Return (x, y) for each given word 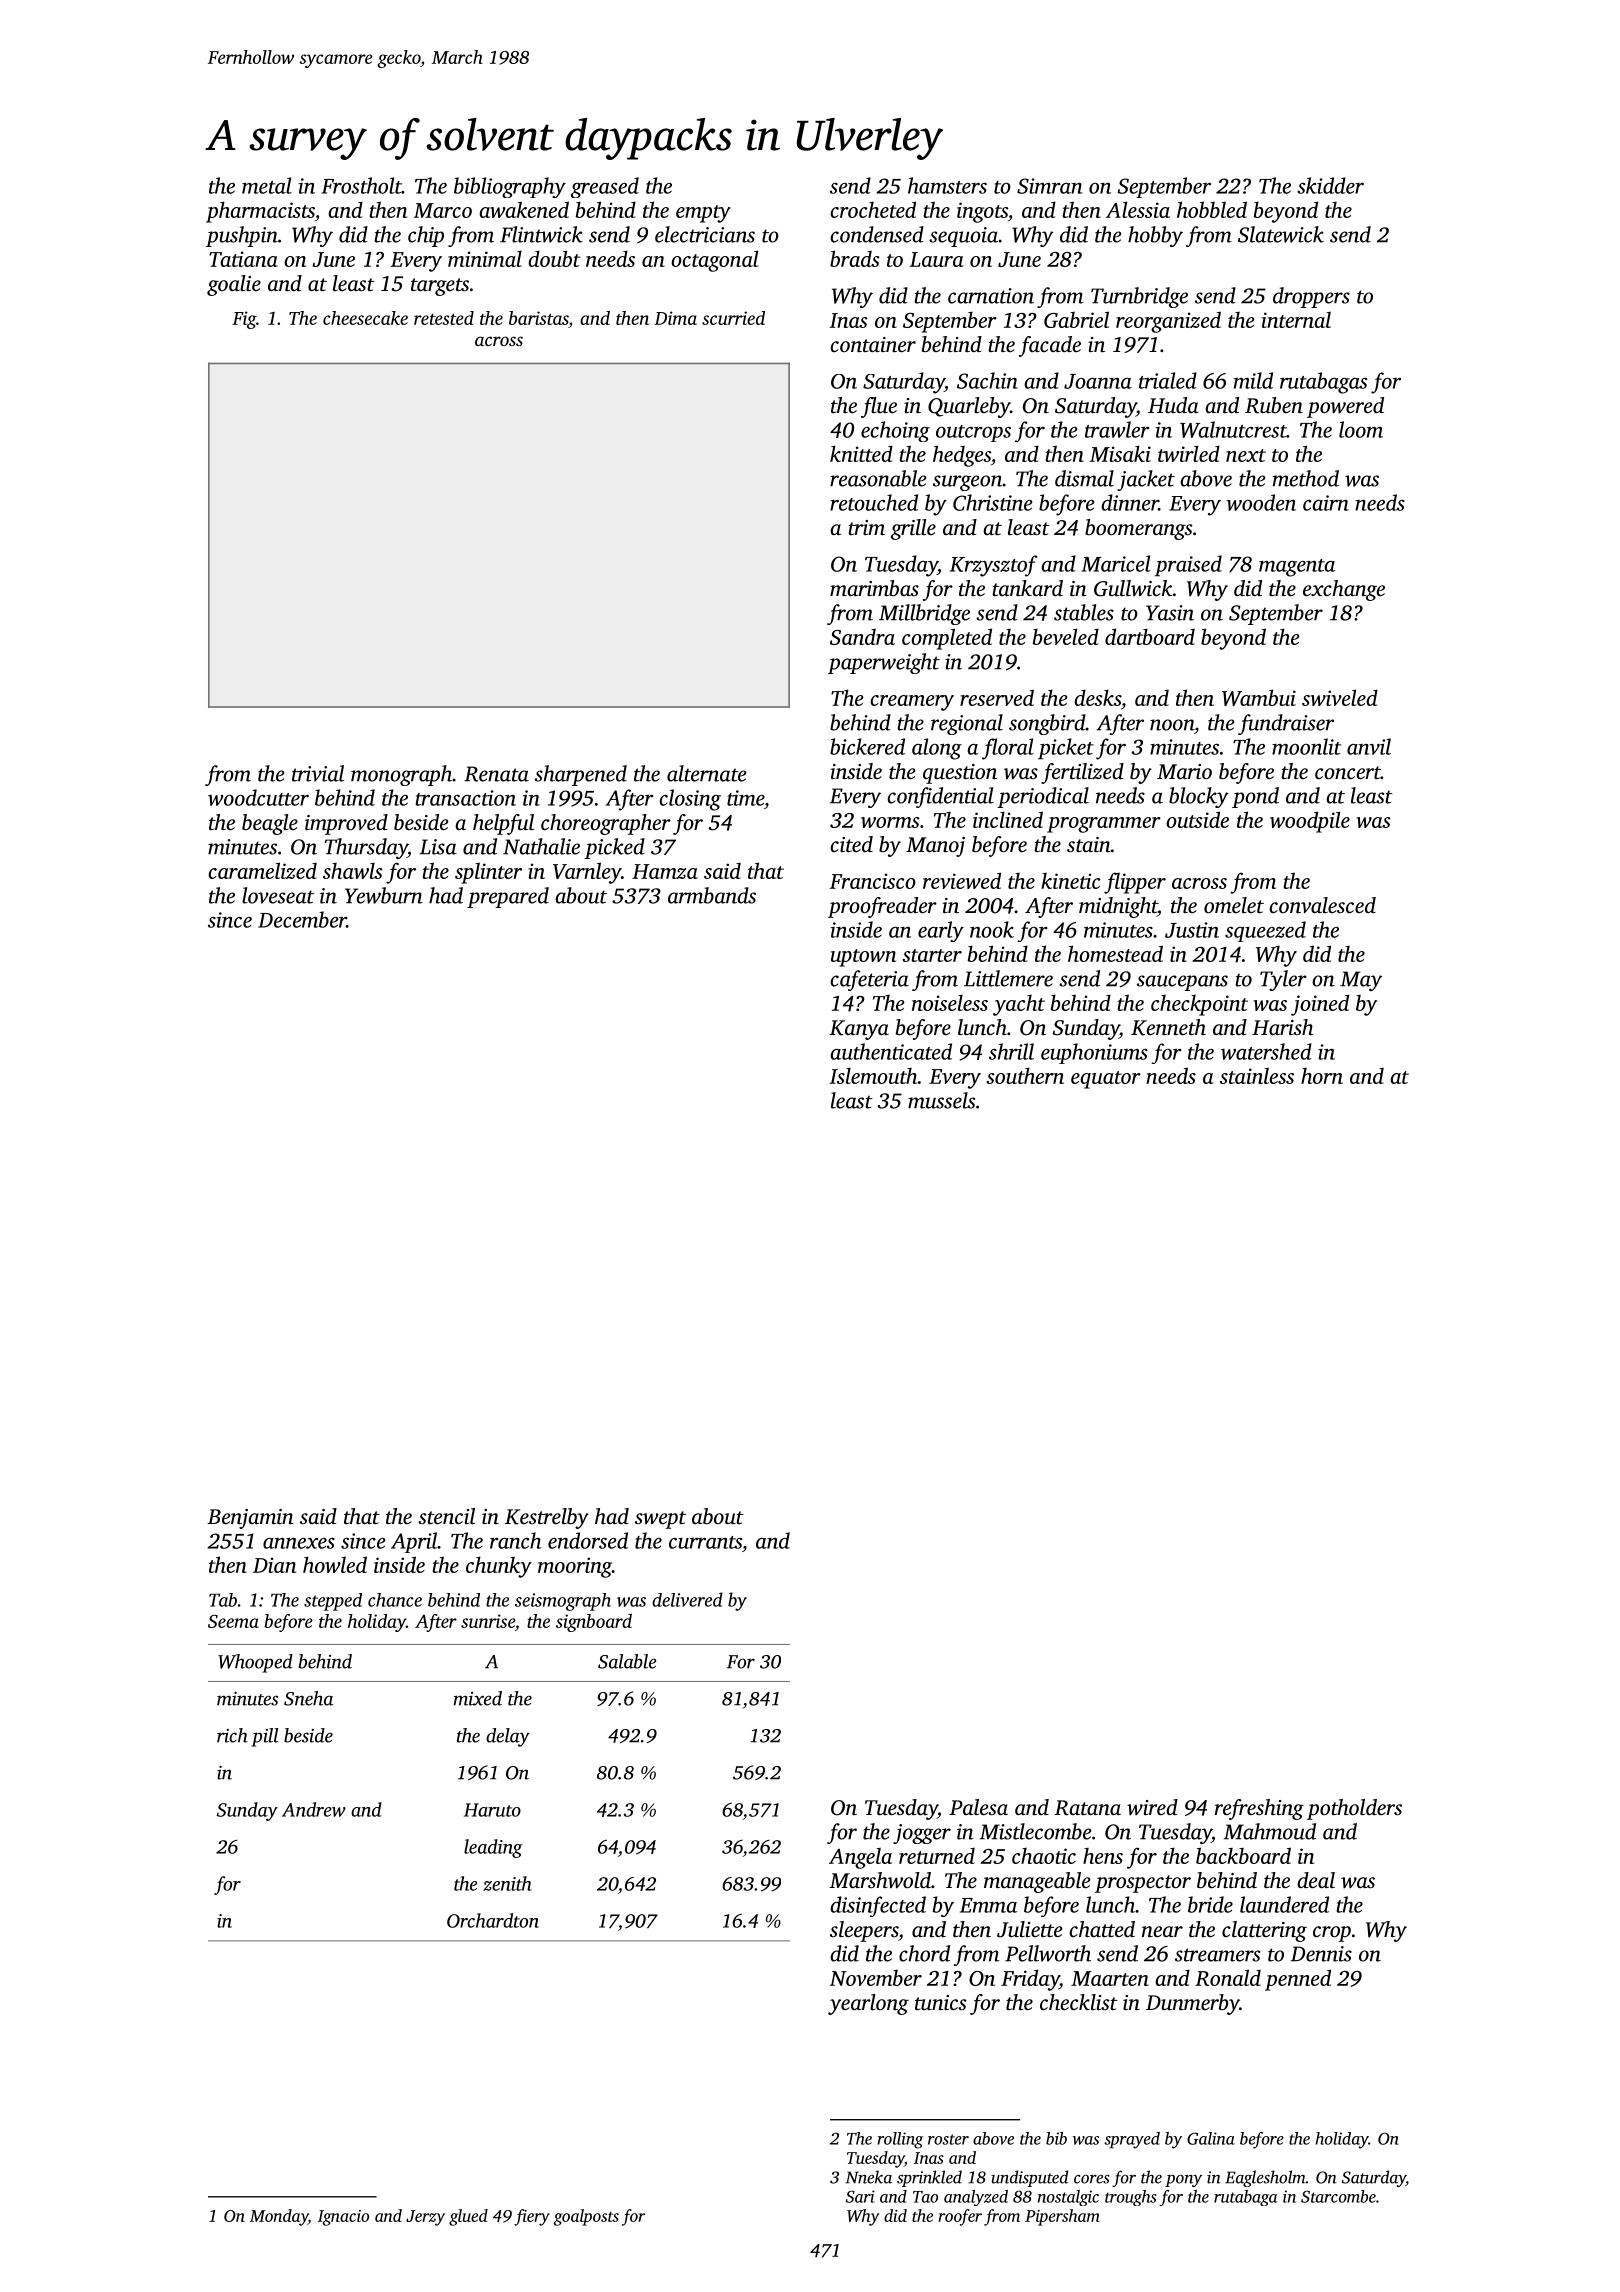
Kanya (859, 1030)
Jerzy (425, 2218)
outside (1197, 819)
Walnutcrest (1233, 429)
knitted (861, 453)
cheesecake (365, 318)
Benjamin (250, 1519)
